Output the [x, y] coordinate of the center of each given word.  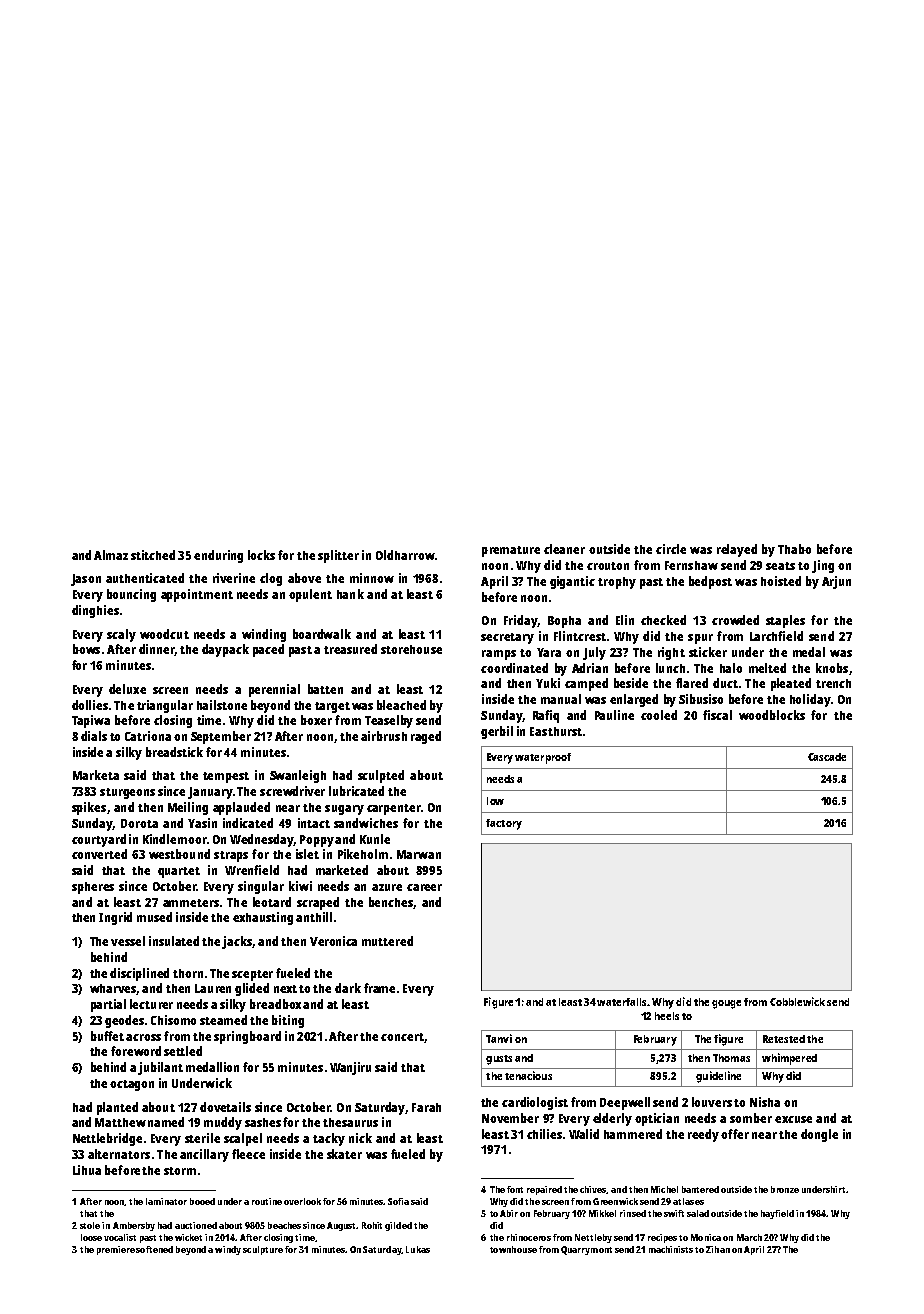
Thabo [794, 549]
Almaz [111, 555]
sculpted [381, 776]
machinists [671, 1249]
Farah [426, 1107]
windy [228, 1250]
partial [108, 1005]
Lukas [418, 1249]
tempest [226, 777]
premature [511, 551]
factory [504, 824]
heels [667, 1016]
